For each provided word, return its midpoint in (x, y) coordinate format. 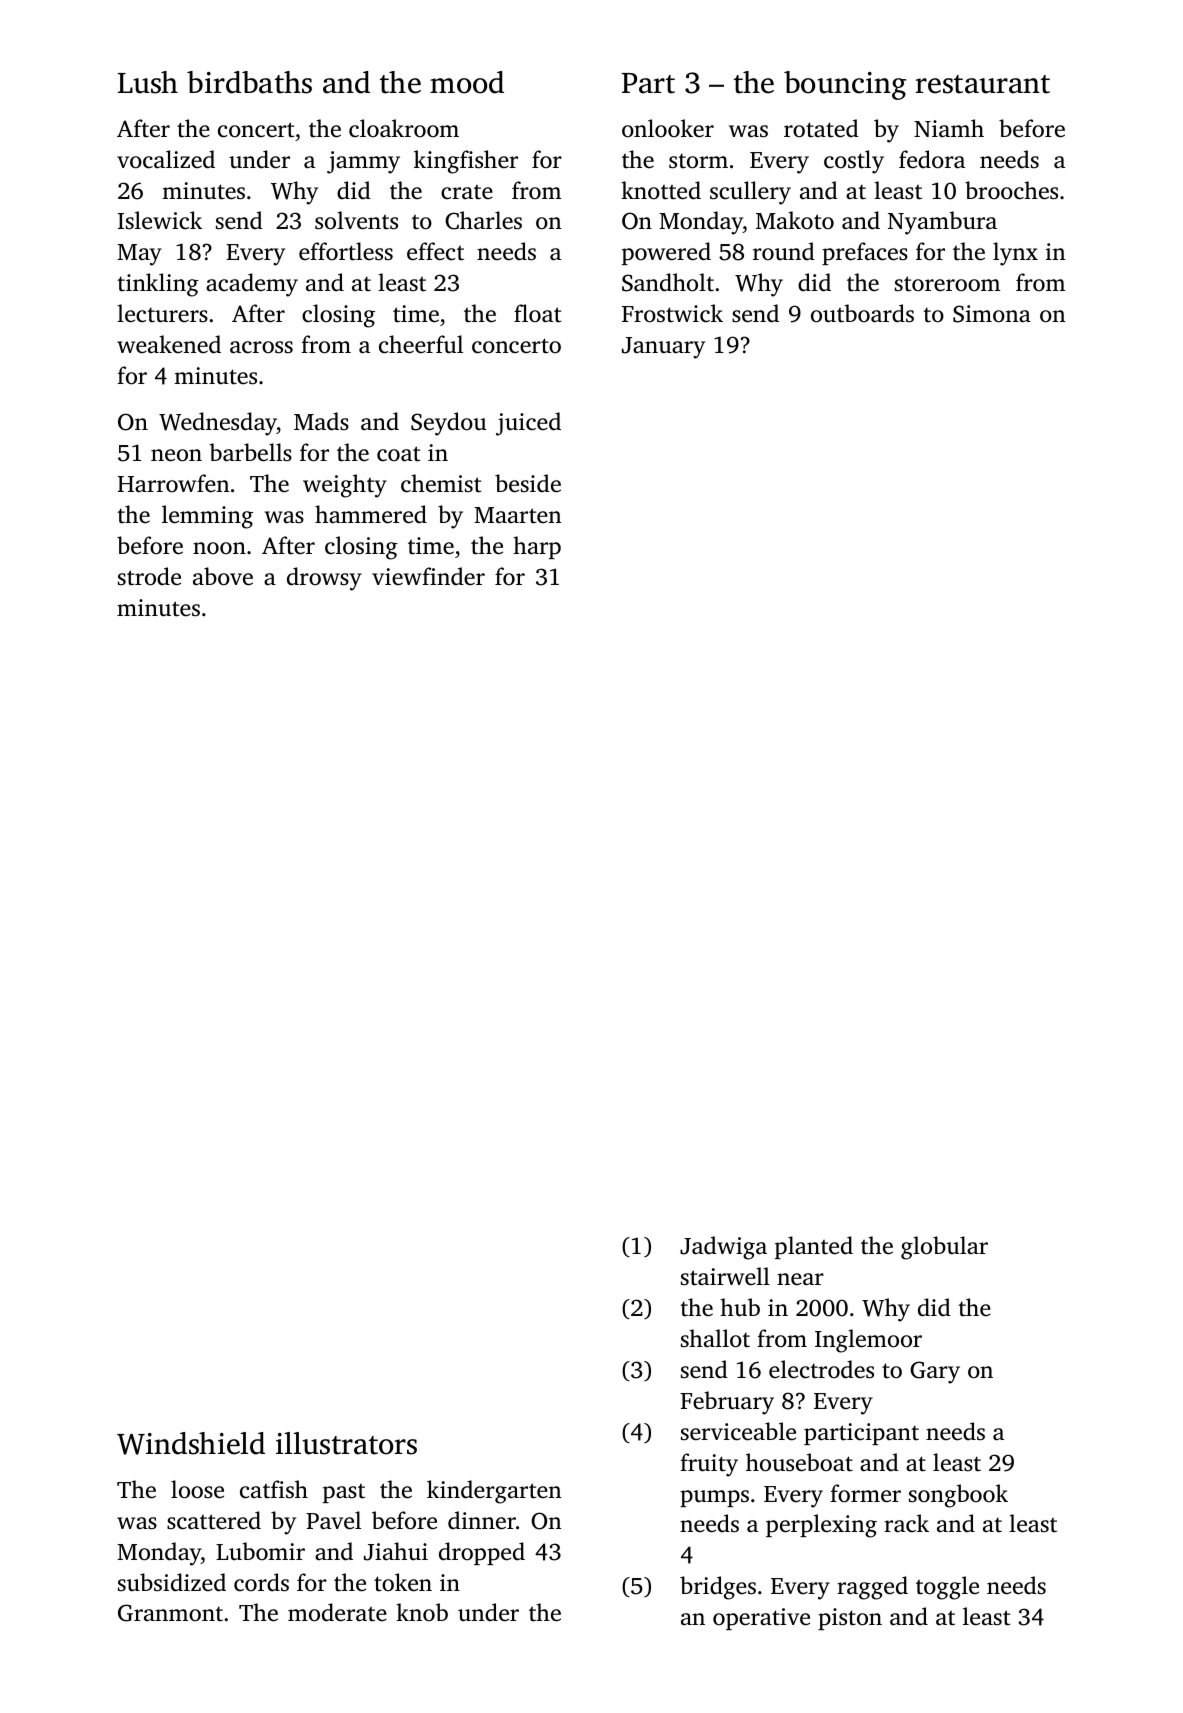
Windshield (191, 1443)
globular (944, 1248)
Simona (992, 314)
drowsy (324, 579)
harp (537, 547)
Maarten (517, 515)
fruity (709, 1465)
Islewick (160, 220)
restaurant (982, 84)
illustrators (346, 1443)
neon (176, 455)
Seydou (448, 424)
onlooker (668, 128)
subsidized (172, 1582)
